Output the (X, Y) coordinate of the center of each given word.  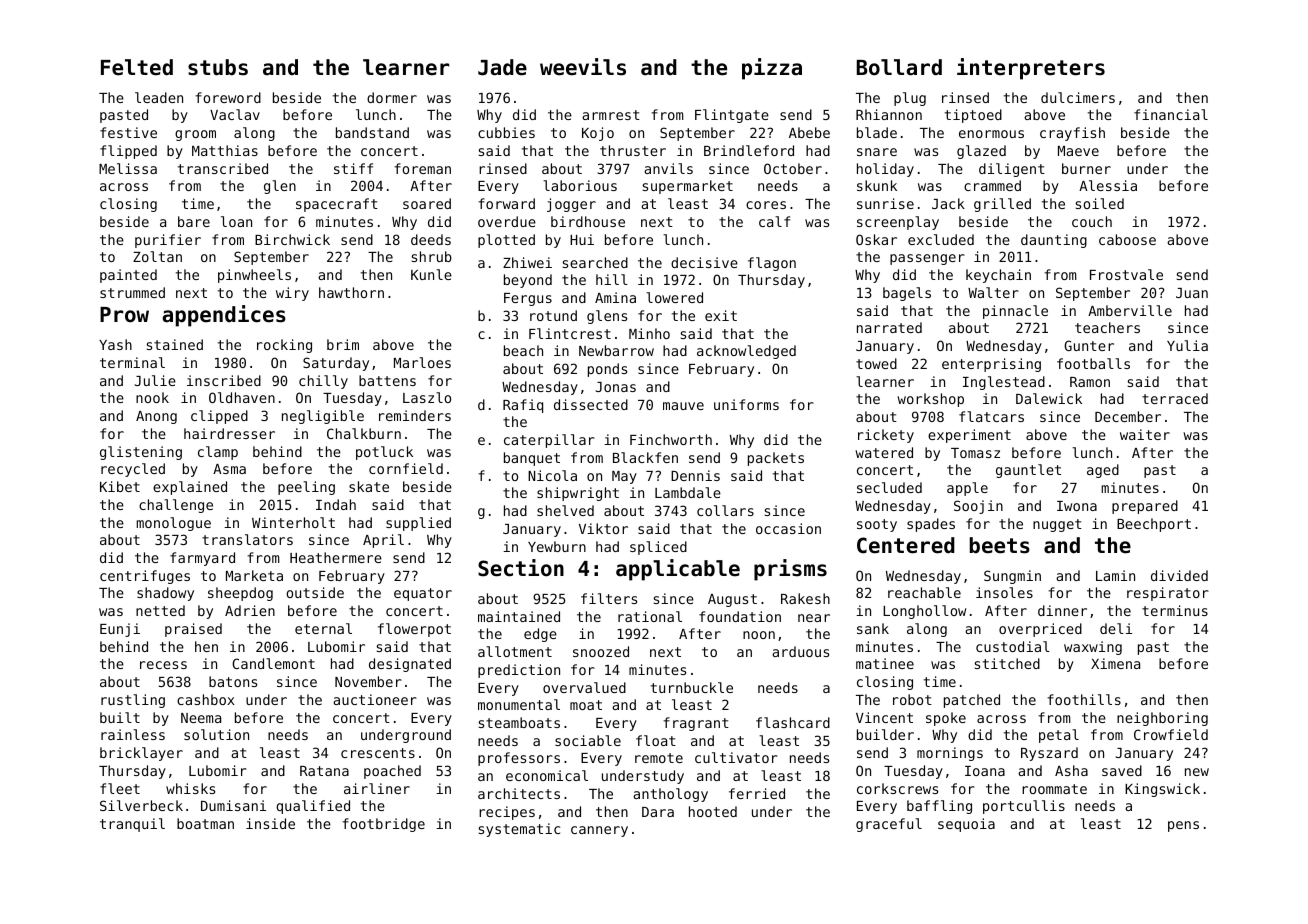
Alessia (1108, 185)
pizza (772, 69)
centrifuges (145, 577)
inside (270, 823)
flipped (128, 152)
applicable (678, 570)
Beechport (1154, 525)
